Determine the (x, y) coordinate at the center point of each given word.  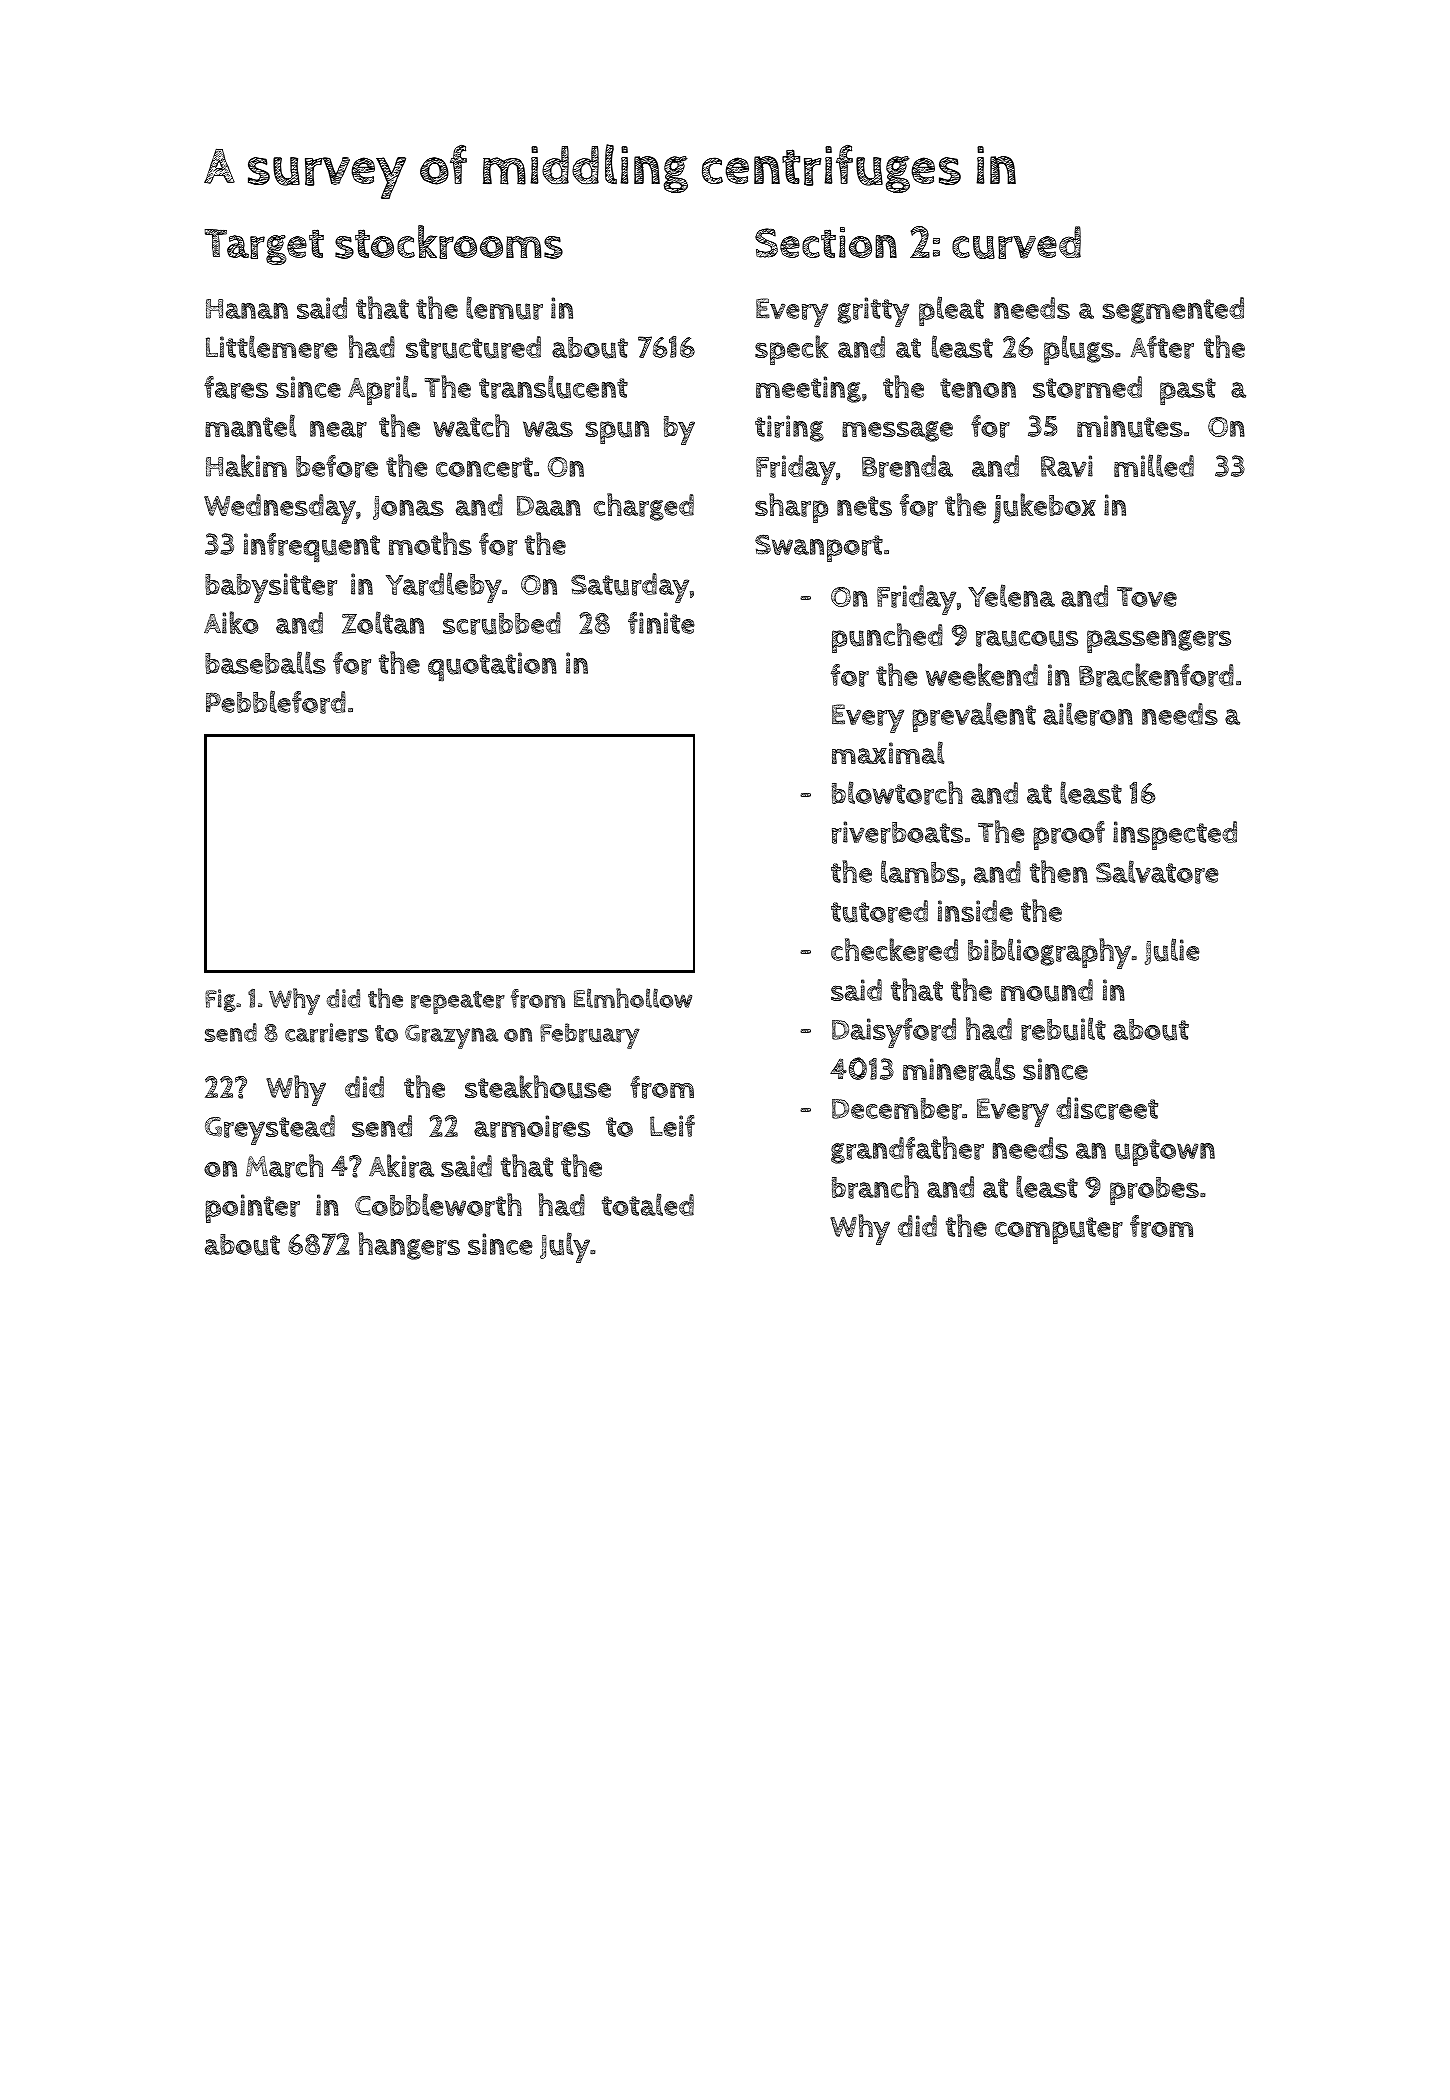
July (565, 1247)
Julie (1172, 951)
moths (430, 543)
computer (1059, 1230)
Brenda (907, 466)
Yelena (1011, 595)
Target (264, 247)
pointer (252, 1208)
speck (792, 350)
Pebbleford (276, 702)
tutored (879, 911)
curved (1016, 242)
